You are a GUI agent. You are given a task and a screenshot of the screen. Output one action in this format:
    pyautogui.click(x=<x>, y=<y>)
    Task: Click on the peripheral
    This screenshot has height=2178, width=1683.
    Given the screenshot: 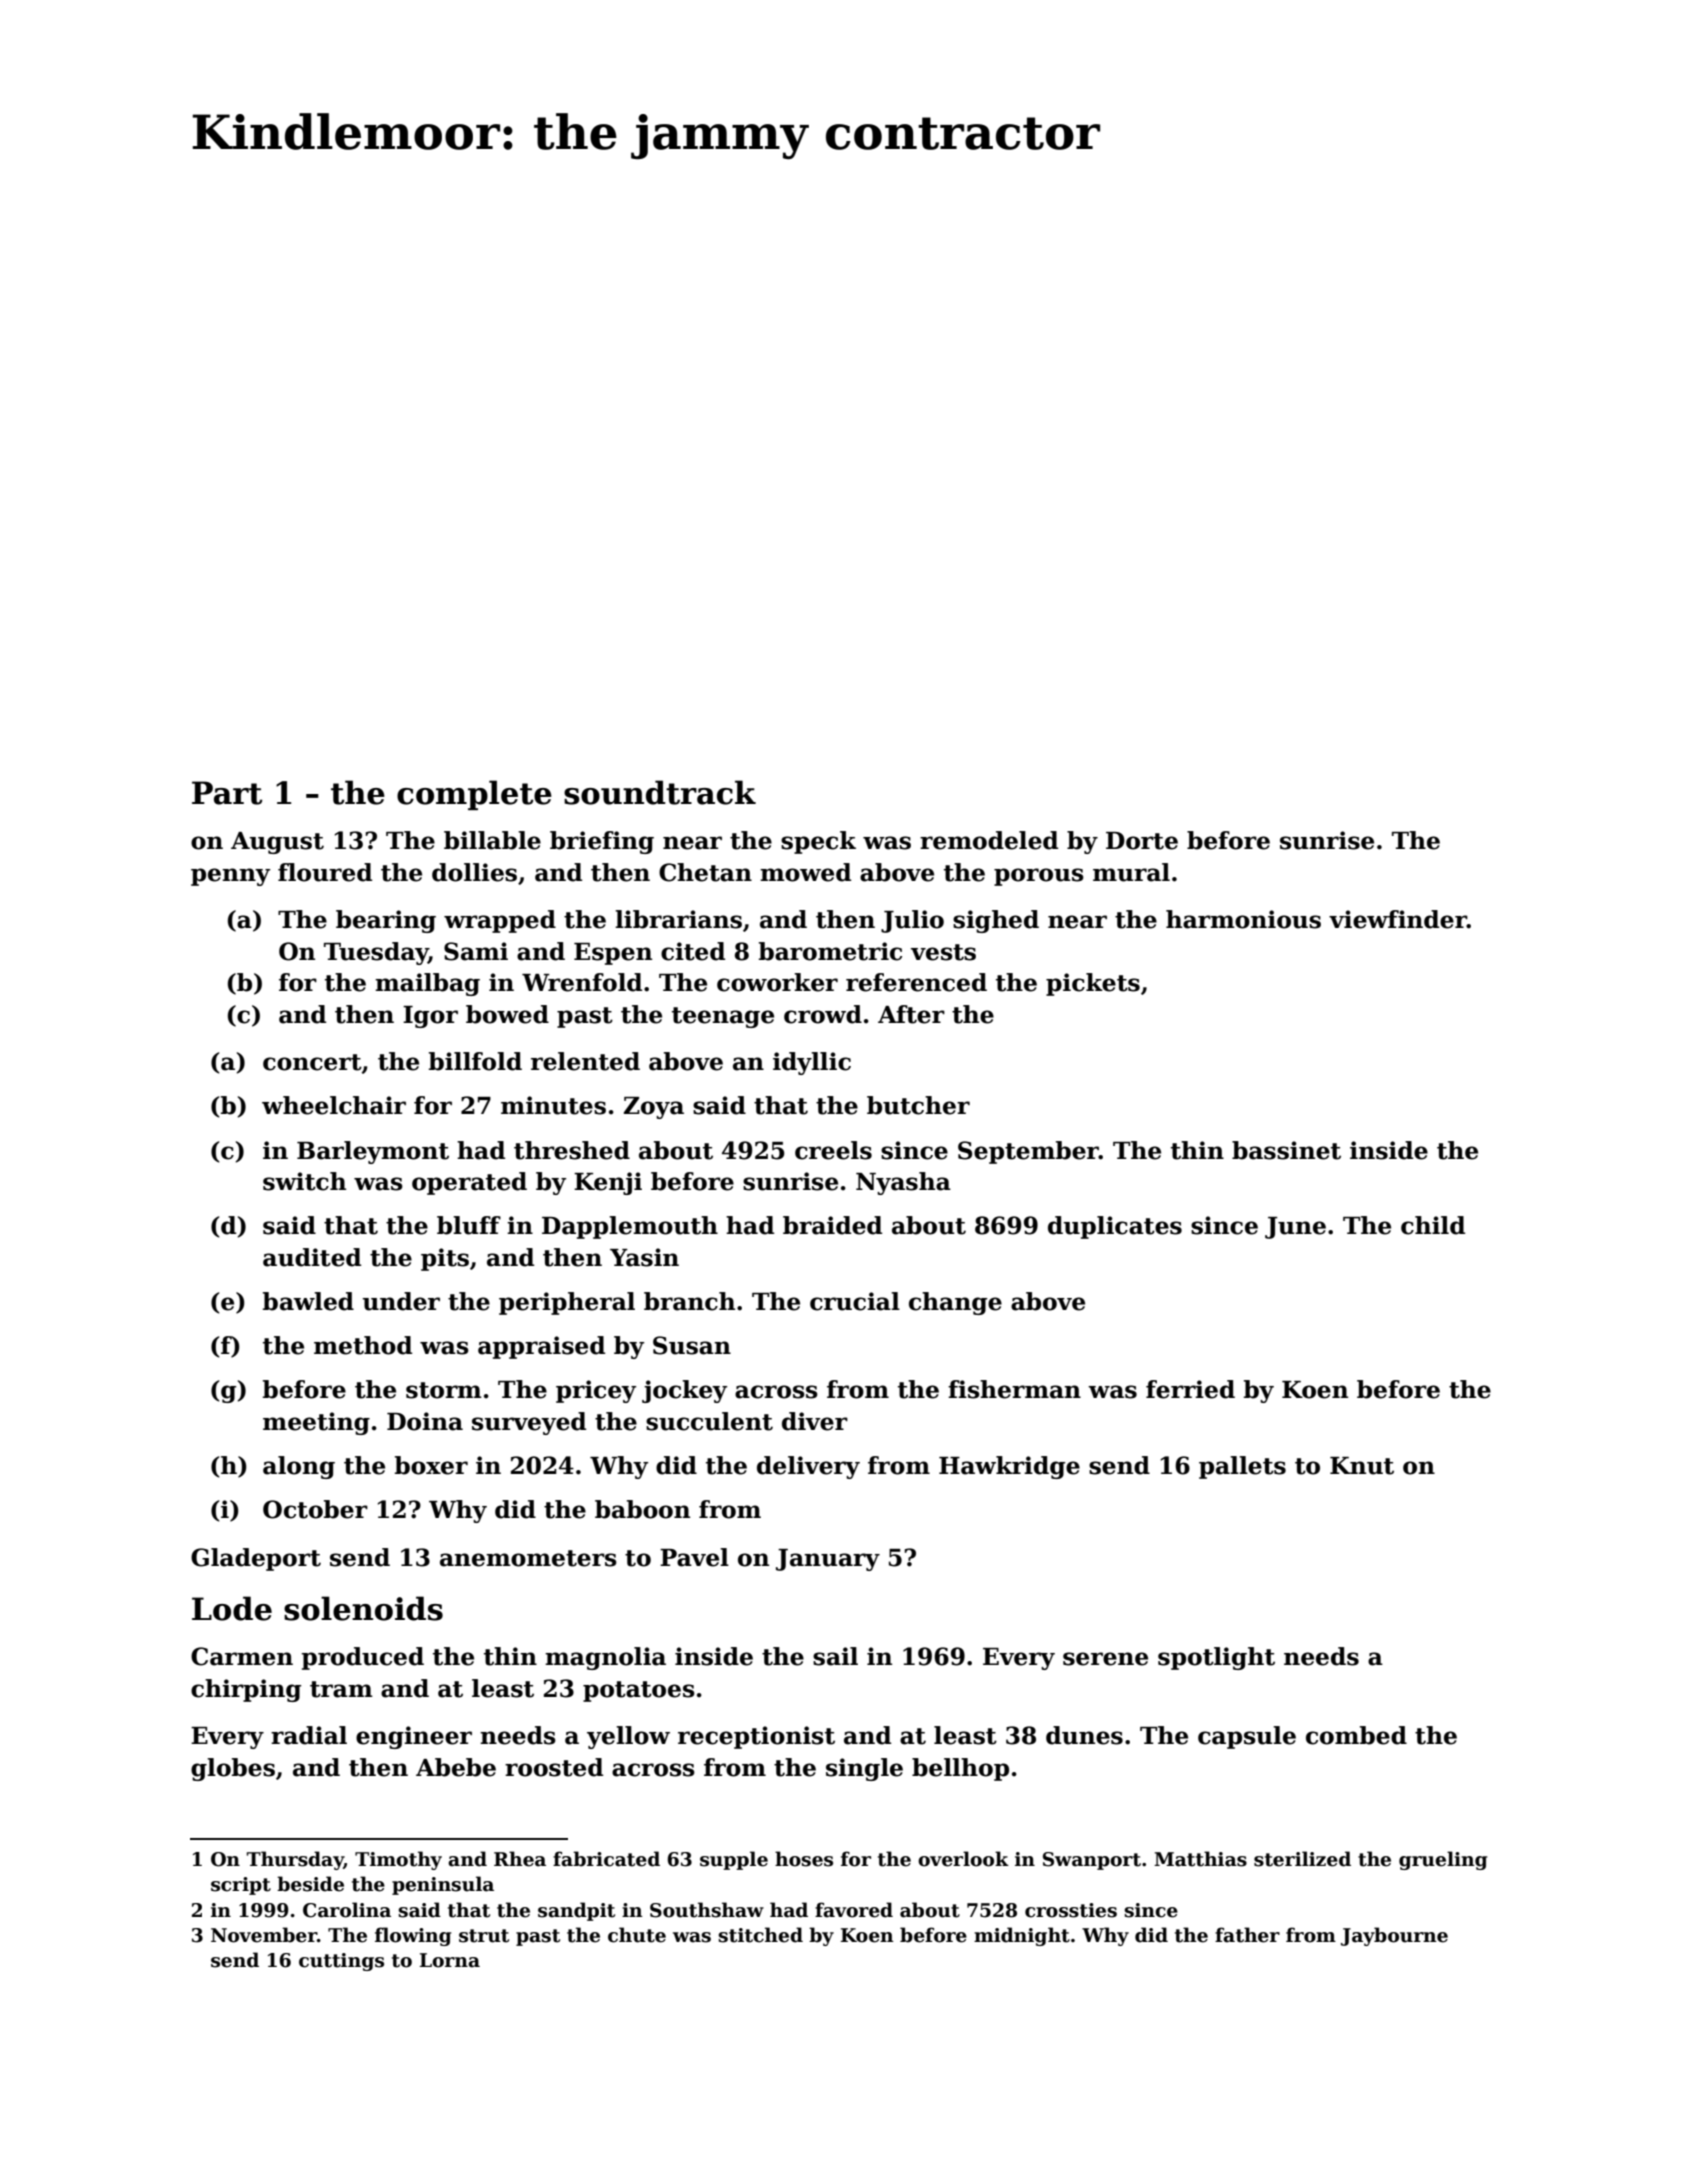 What is the action you would take?
    pyautogui.click(x=567, y=1303)
